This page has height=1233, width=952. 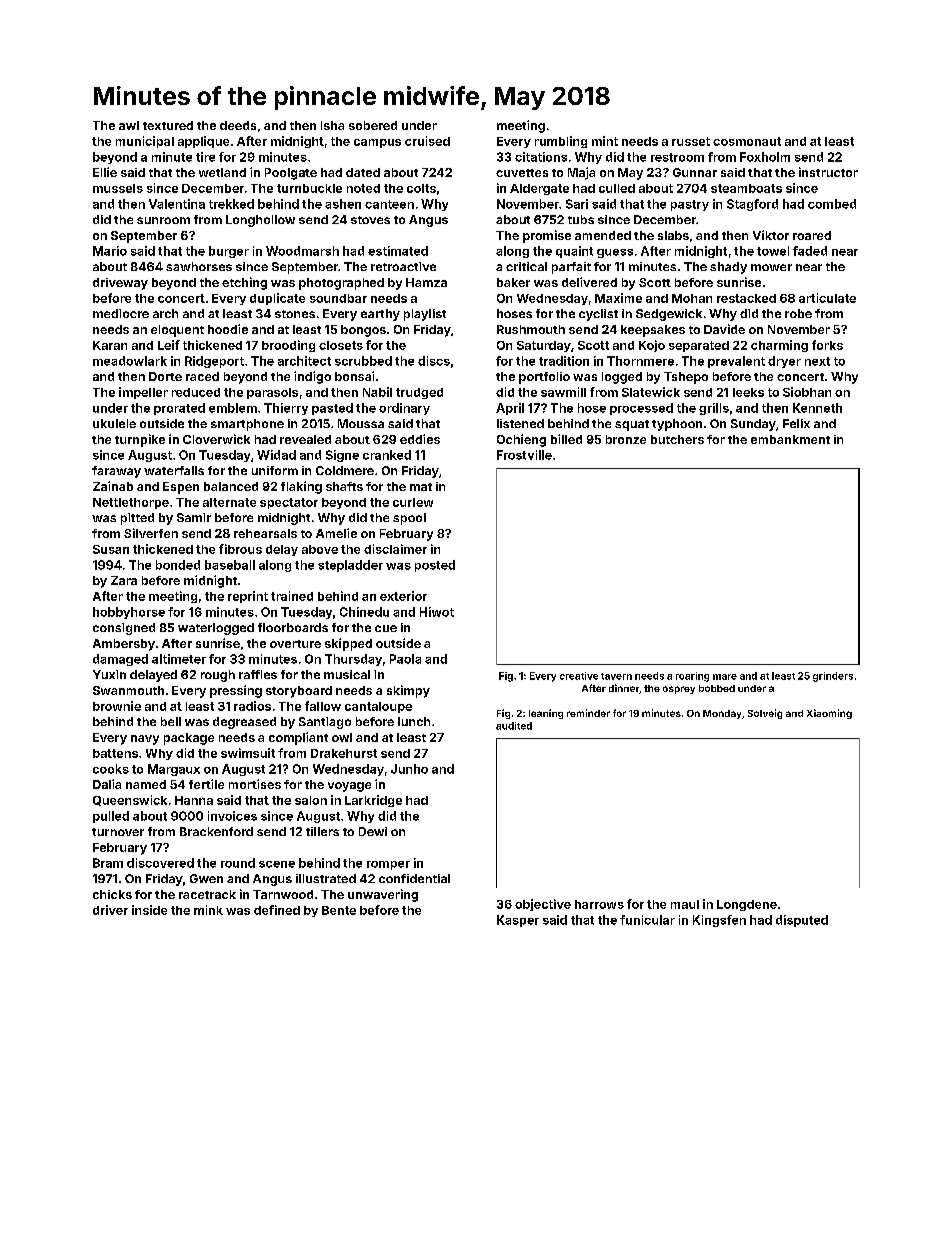 I want to click on Hamza, so click(x=426, y=282).
